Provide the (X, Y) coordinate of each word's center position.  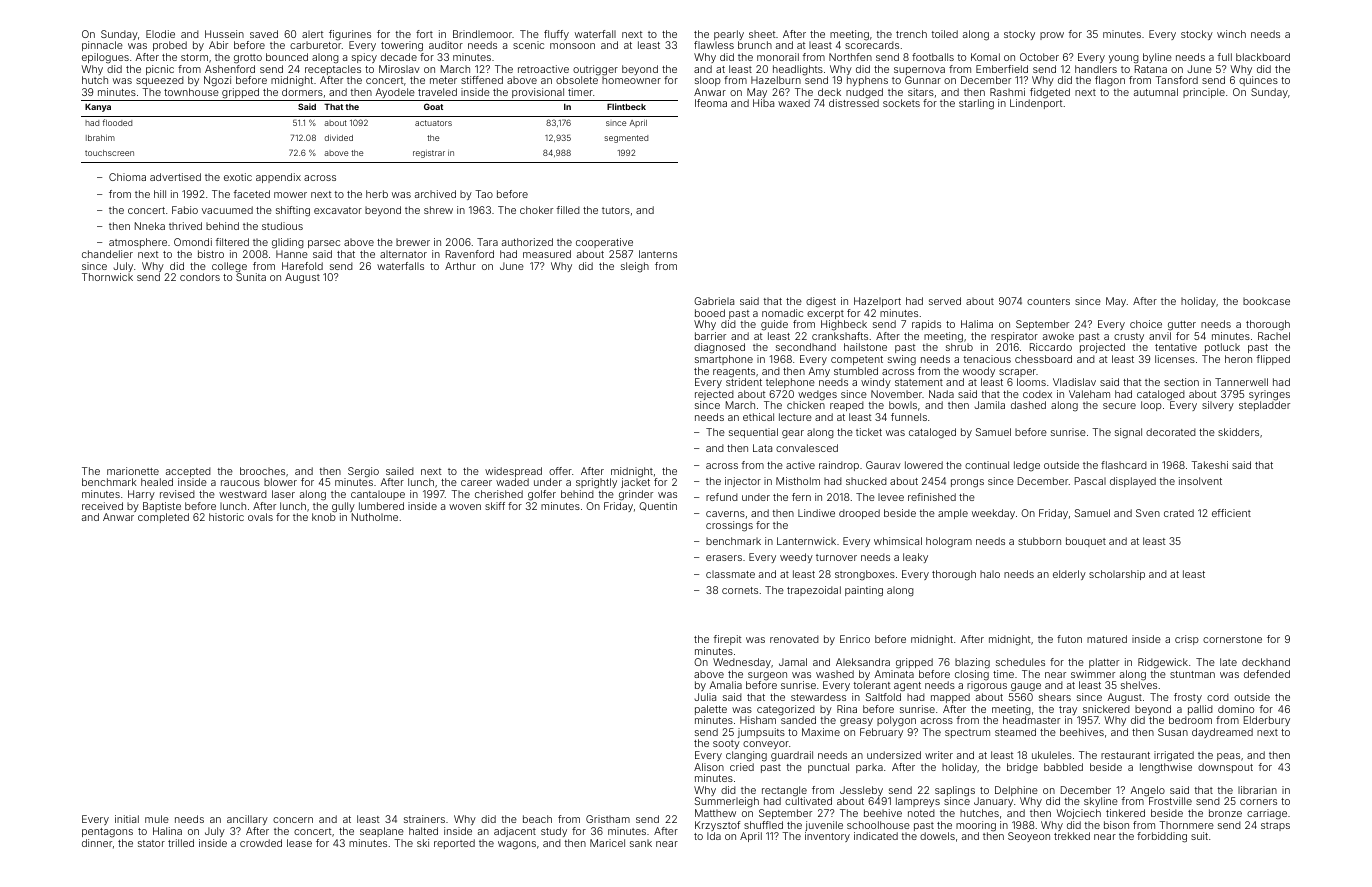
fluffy (556, 35)
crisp (1187, 640)
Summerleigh (727, 802)
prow (1052, 36)
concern (293, 820)
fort (424, 34)
